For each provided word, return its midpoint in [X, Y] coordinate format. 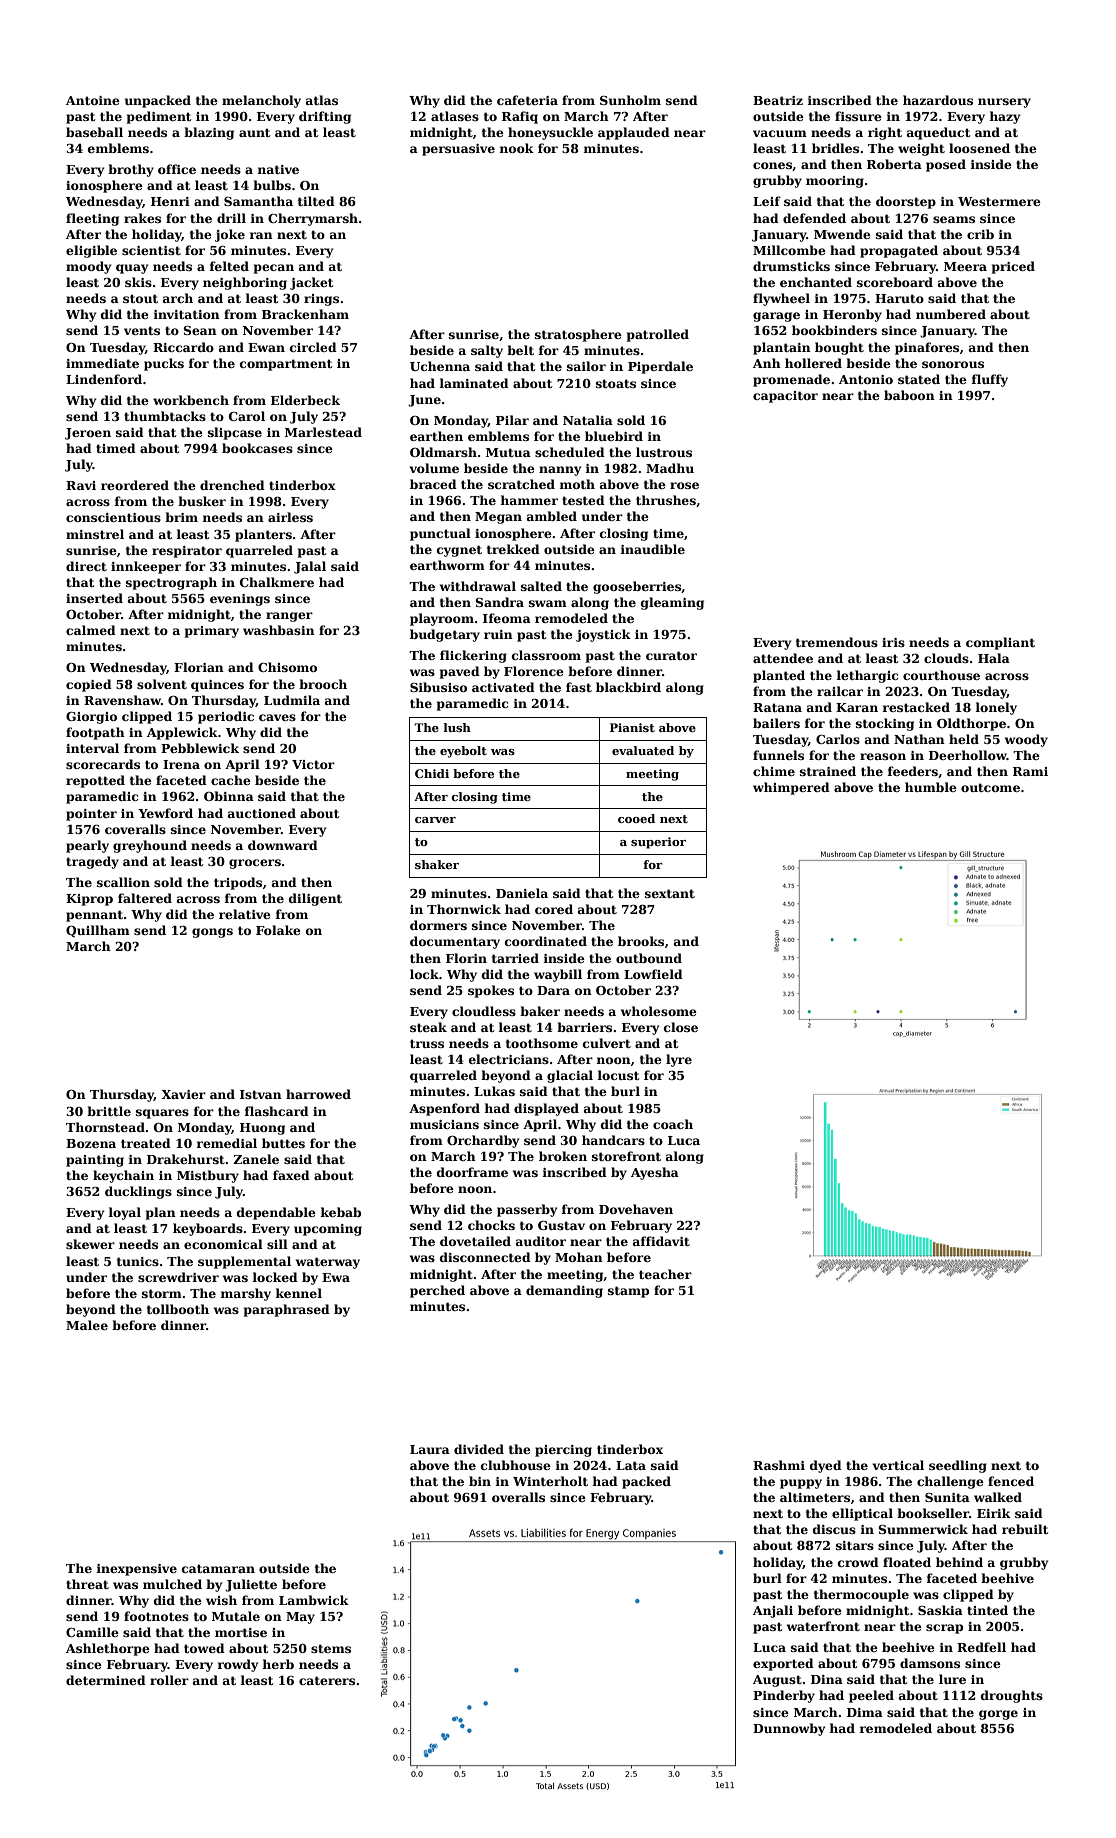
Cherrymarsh [313, 219]
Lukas [494, 1091]
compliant [1000, 643]
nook [517, 148]
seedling [958, 1466]
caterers [327, 1680]
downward [283, 845]
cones [772, 165]
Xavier [183, 1094]
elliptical [862, 1514]
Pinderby [784, 1696]
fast [579, 687]
